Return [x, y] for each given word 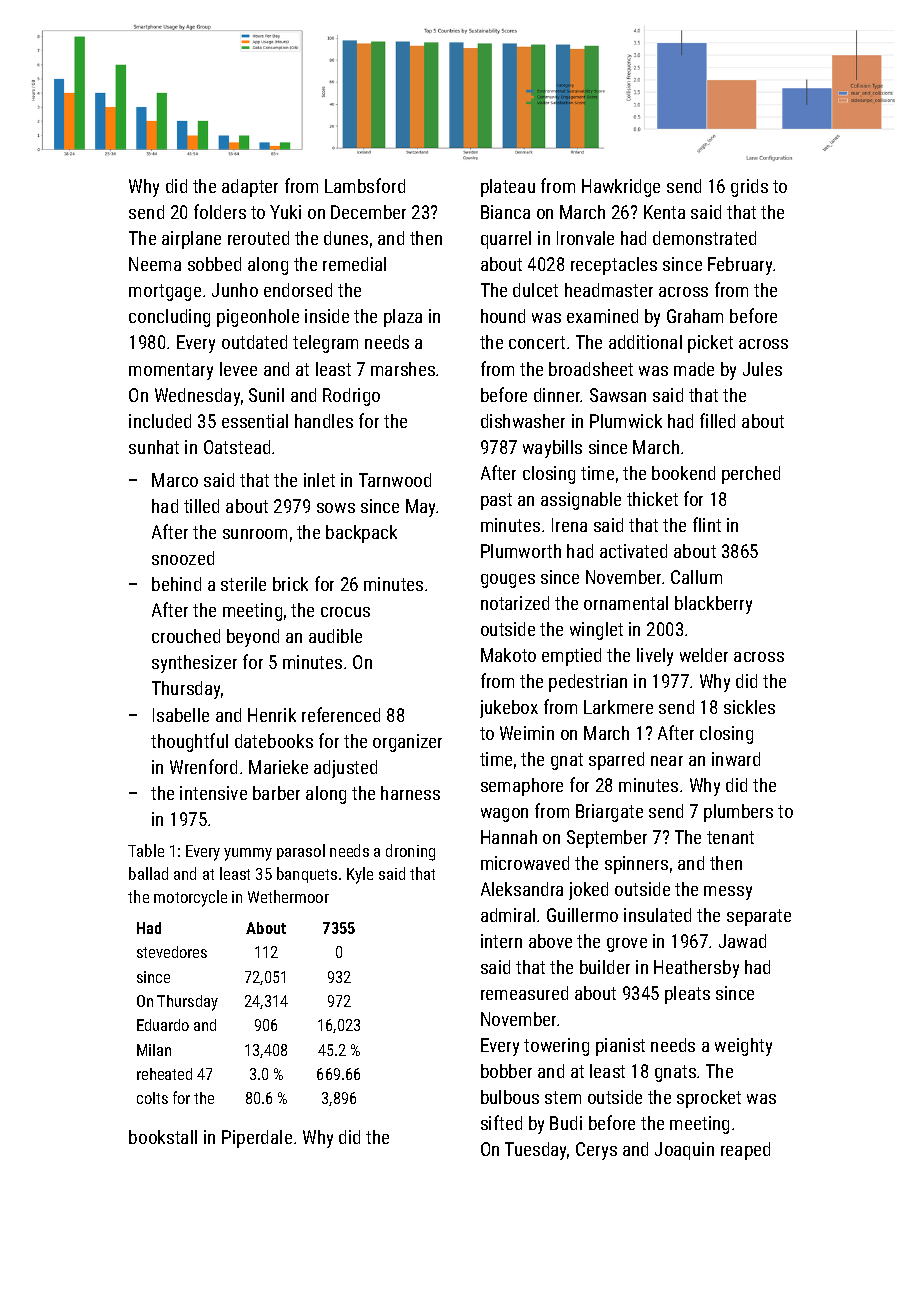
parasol [301, 852]
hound [503, 316]
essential [255, 421]
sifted [501, 1122]
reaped [745, 1151]
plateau [508, 188]
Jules [762, 369]
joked [588, 891]
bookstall [163, 1137]
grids [749, 188]
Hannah [509, 837]
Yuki [285, 212]
